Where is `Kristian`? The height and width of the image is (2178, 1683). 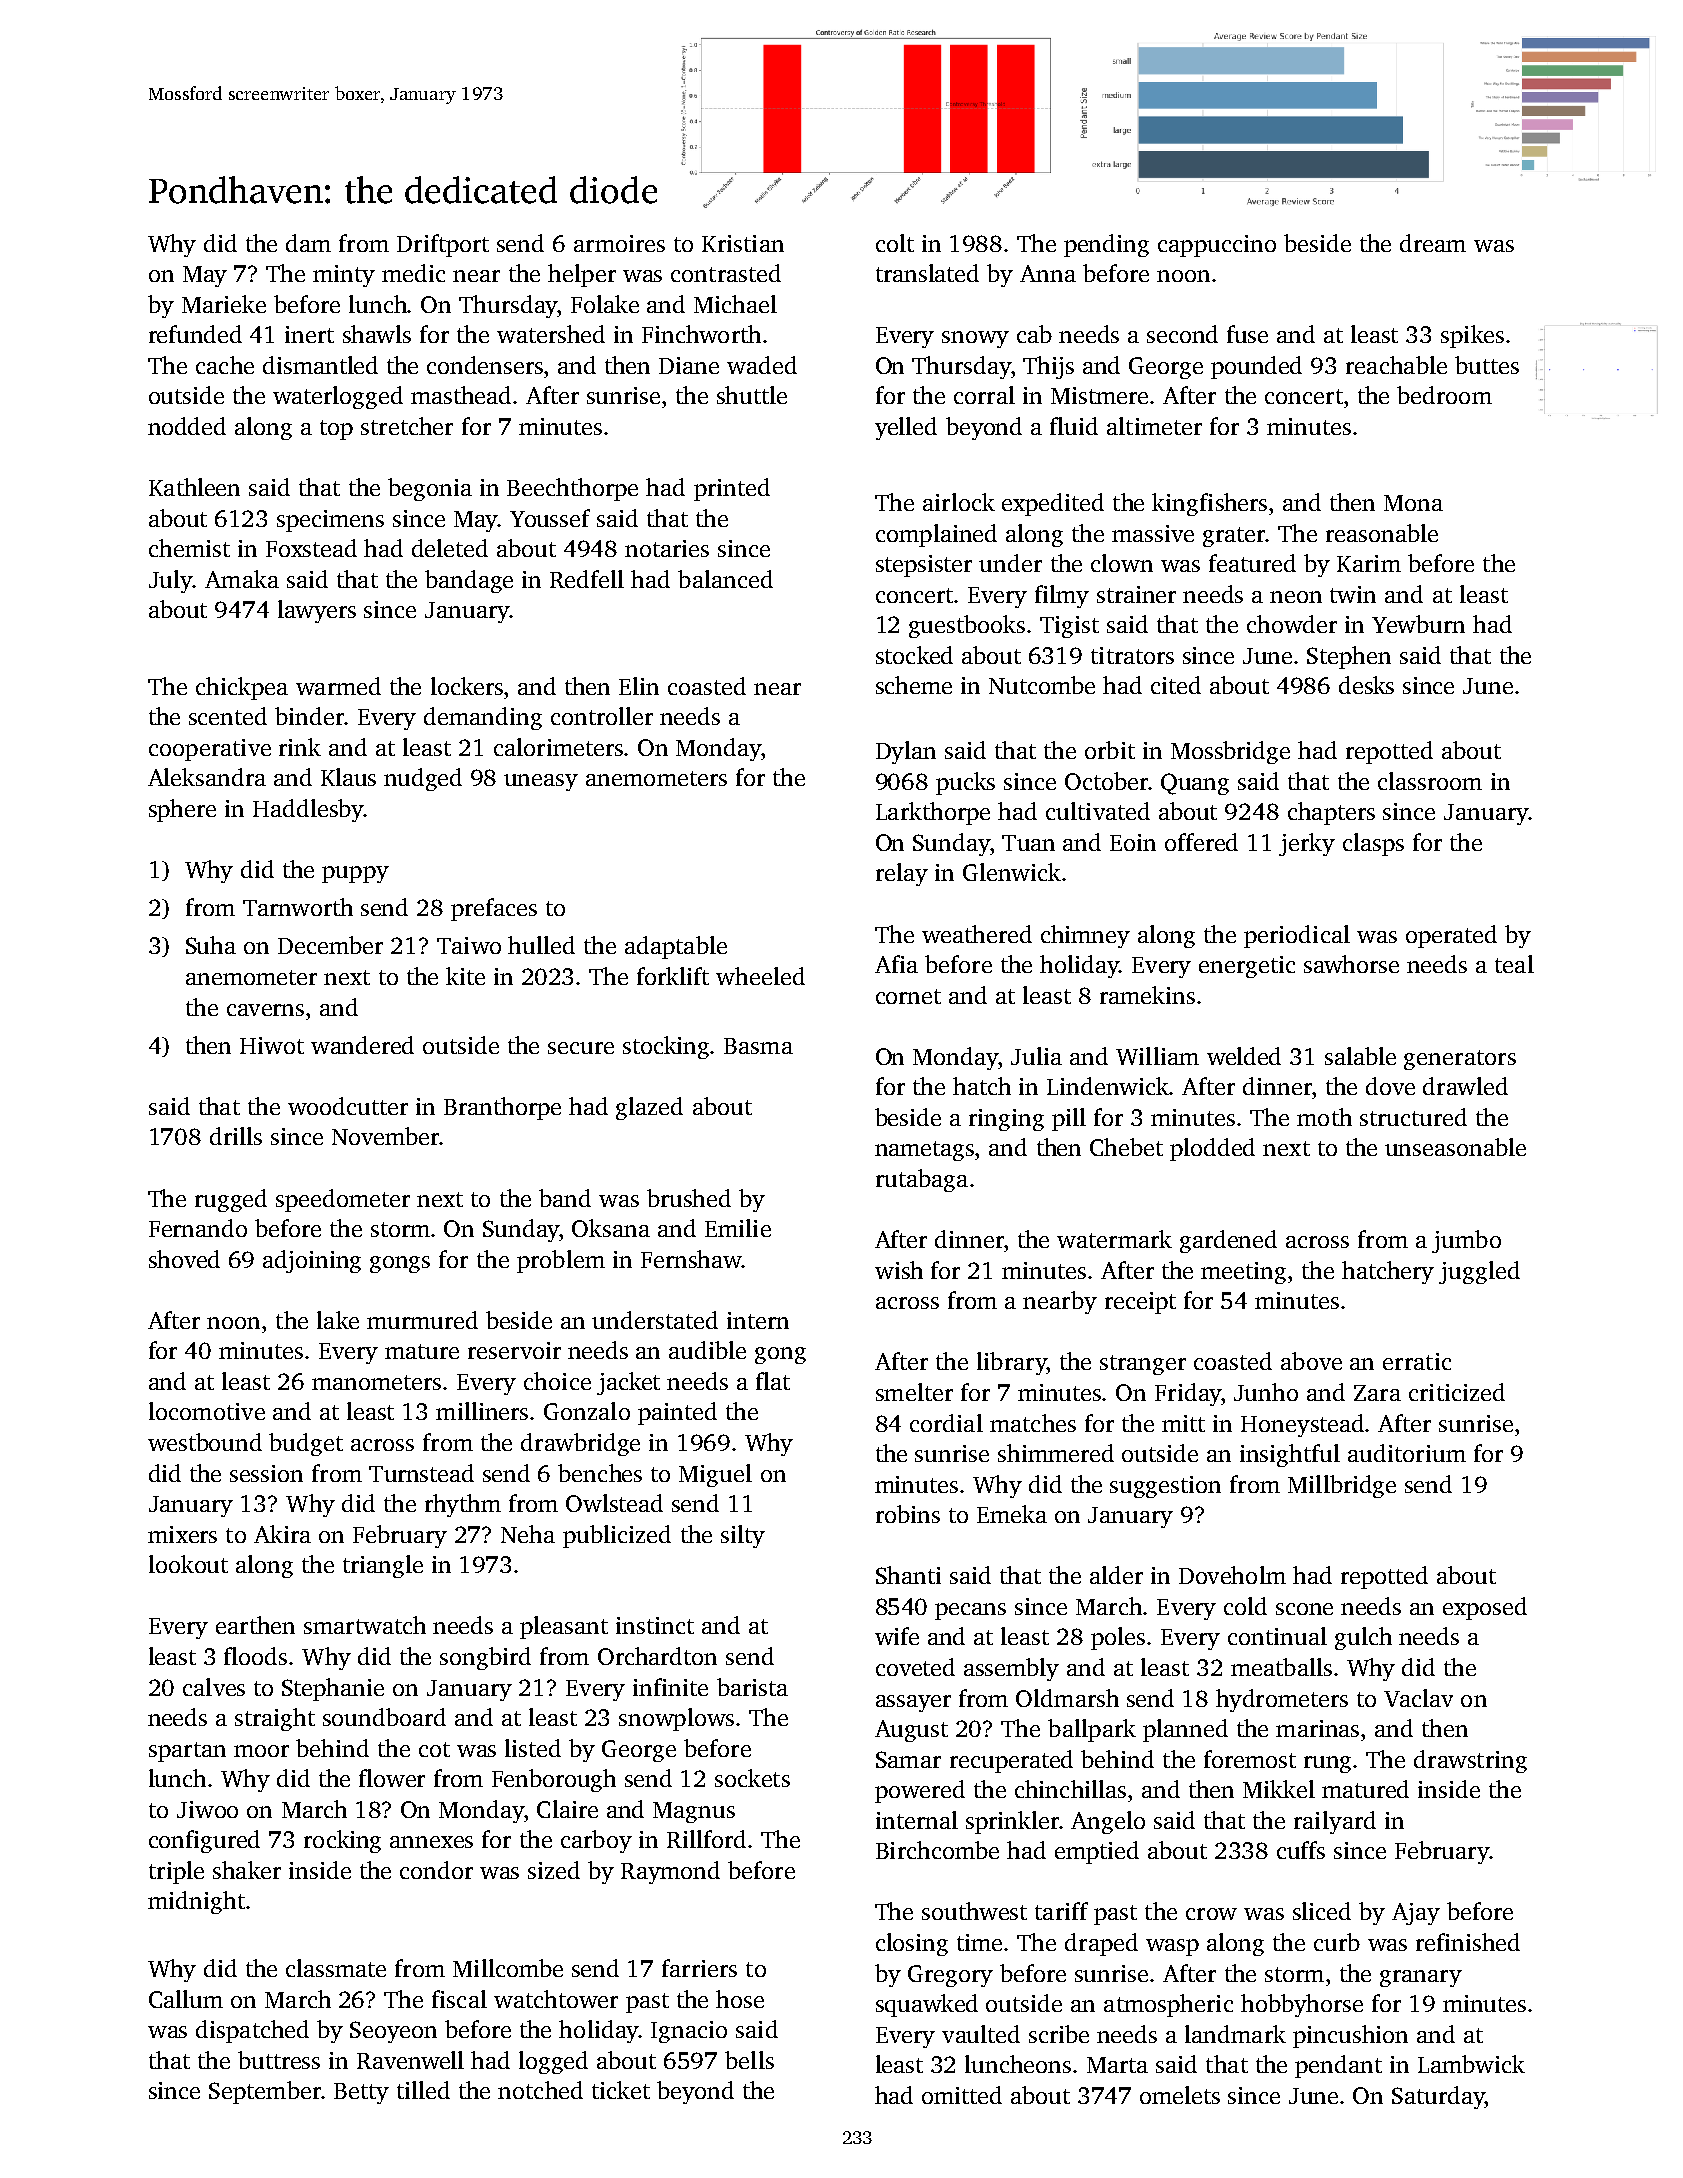 Kristian is located at coordinates (743, 243).
